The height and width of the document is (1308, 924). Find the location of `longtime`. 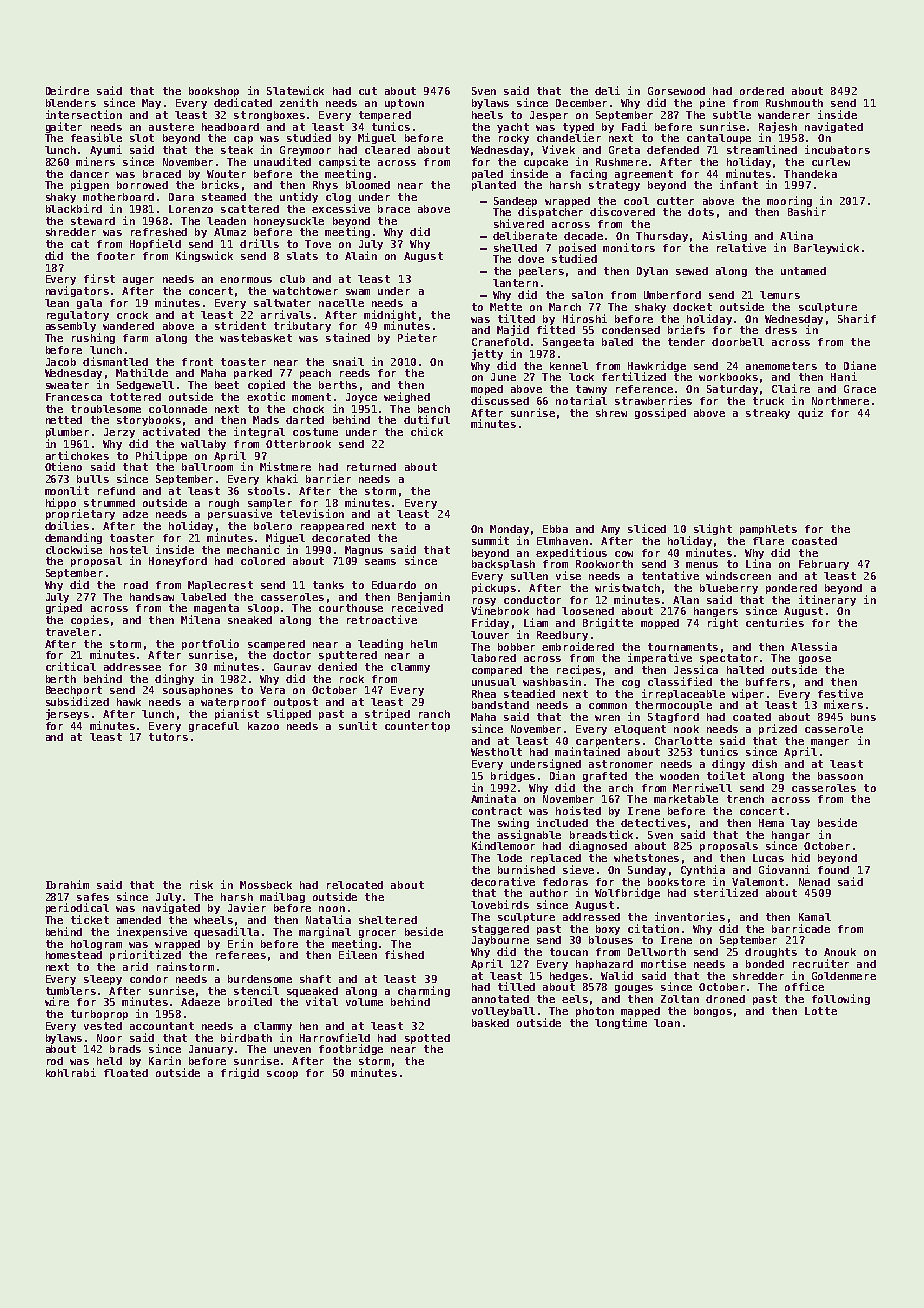

longtime is located at coordinates (621, 1023).
